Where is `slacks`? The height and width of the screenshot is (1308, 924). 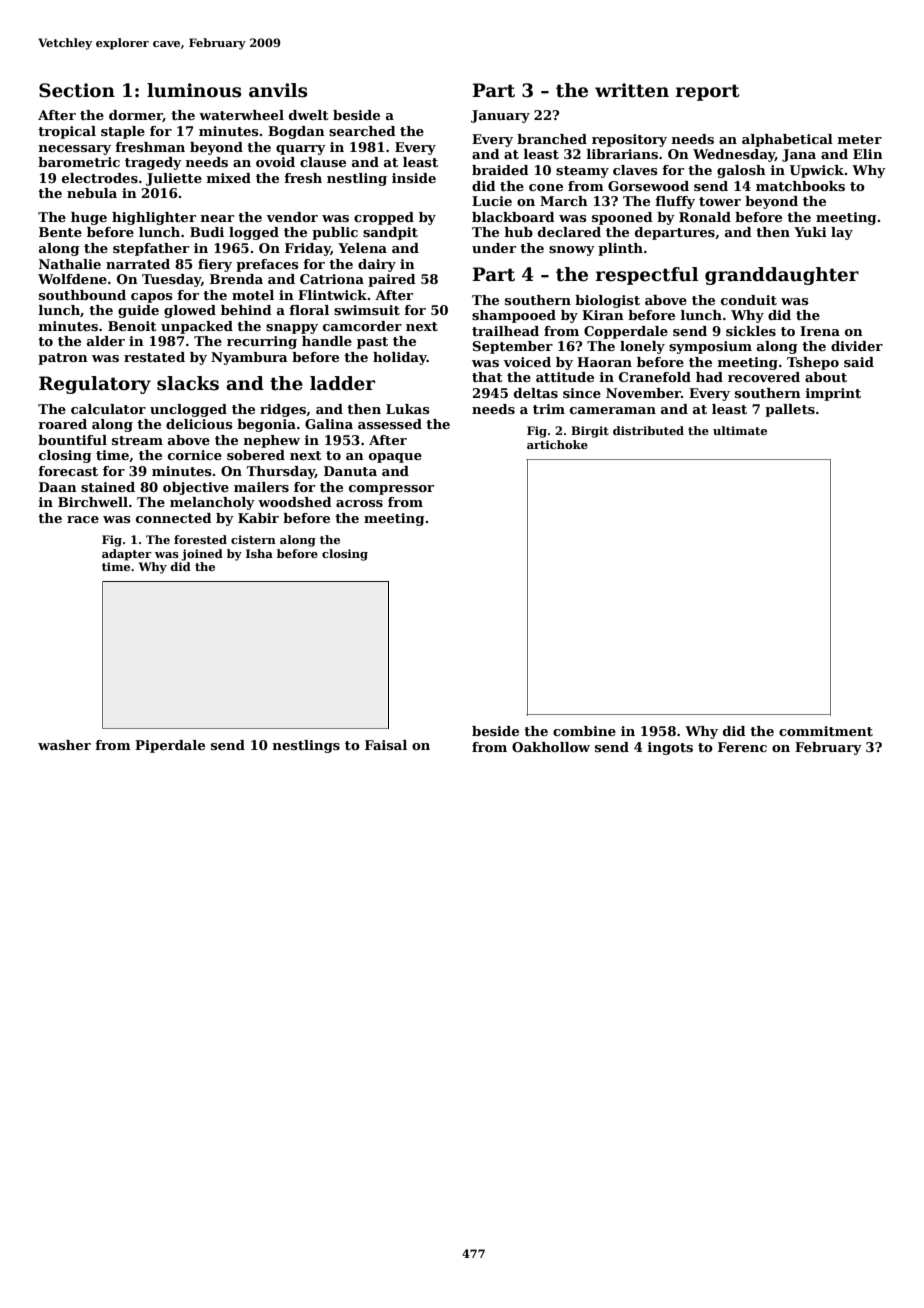
slacks is located at coordinates (188, 383).
